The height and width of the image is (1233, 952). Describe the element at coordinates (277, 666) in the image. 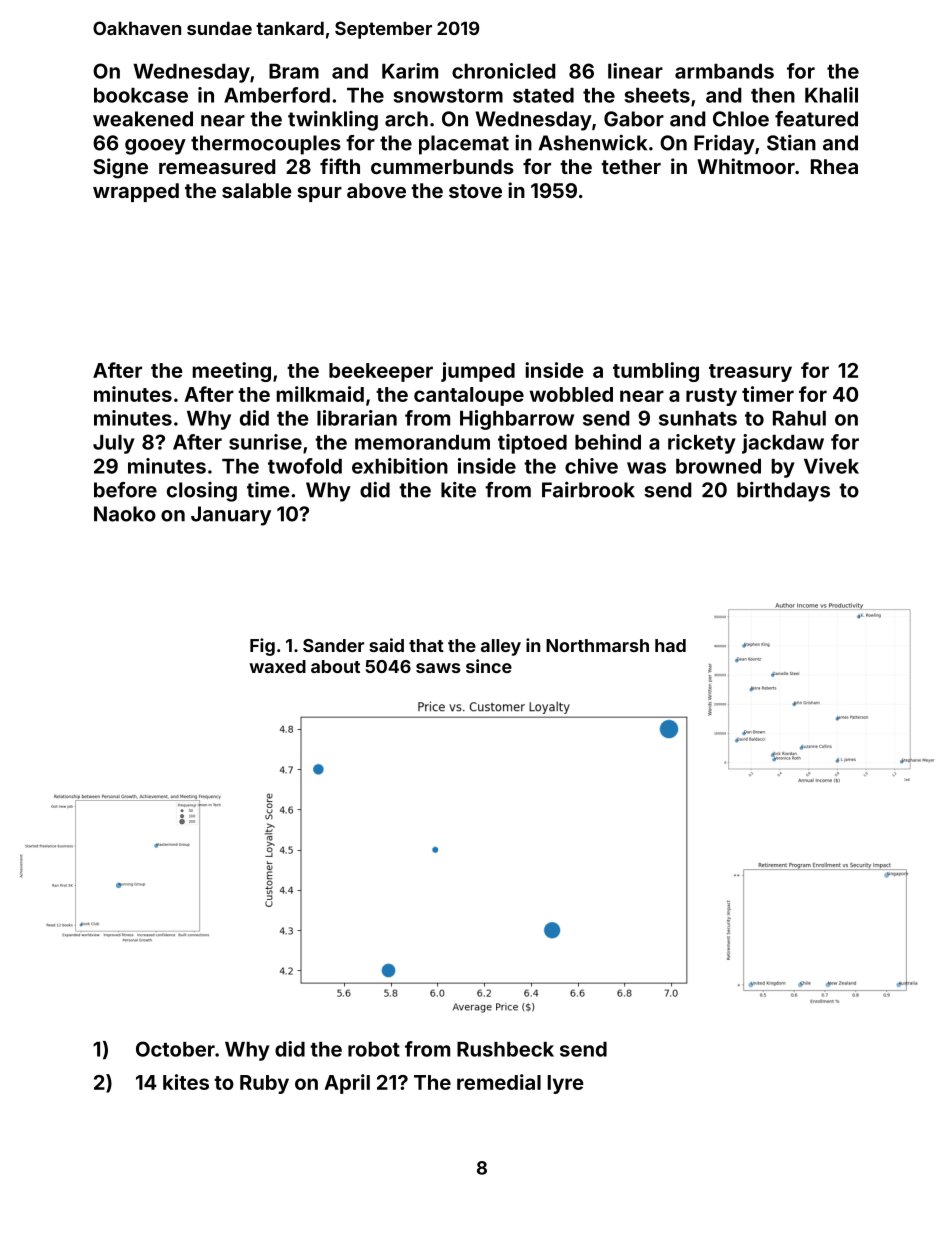

I see `waxed` at that location.
